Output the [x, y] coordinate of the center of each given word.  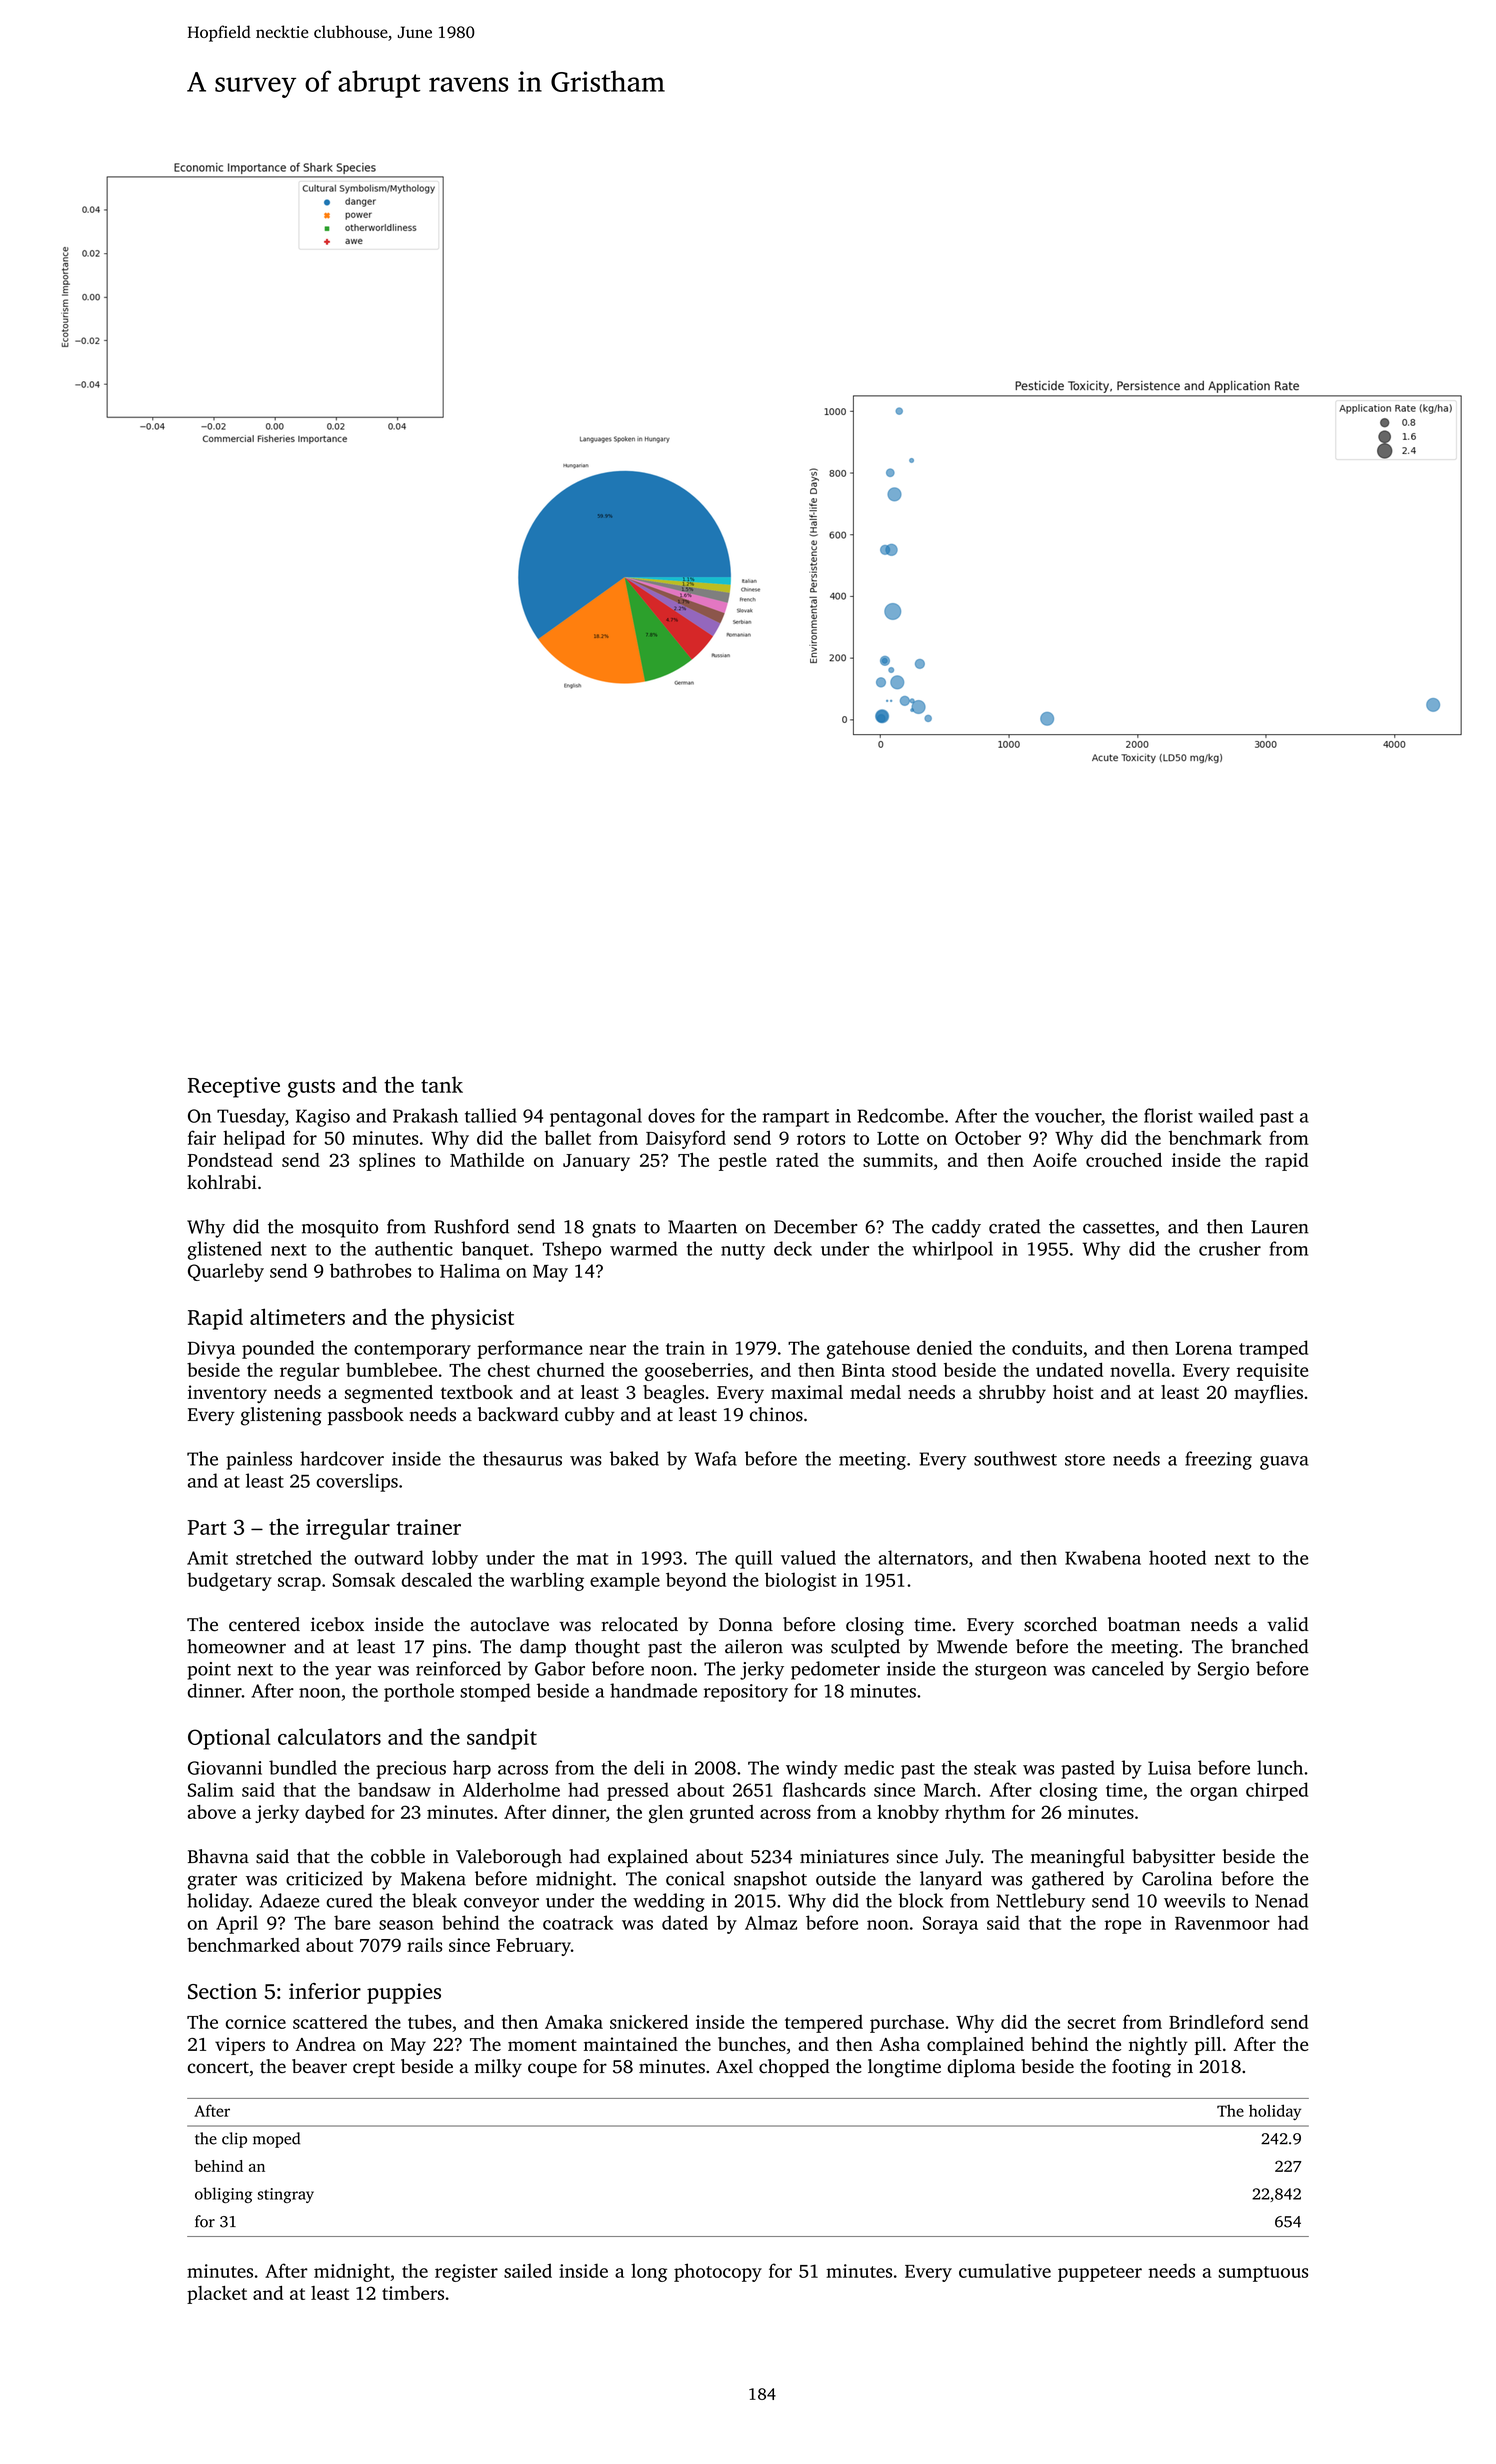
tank [442, 1084]
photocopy [718, 2272]
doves [671, 1115]
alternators [923, 1557]
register [466, 2273]
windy [812, 1769]
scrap [299, 1584]
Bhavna [218, 1856]
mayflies [1268, 1394]
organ [1214, 1794]
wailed [1225, 1115]
